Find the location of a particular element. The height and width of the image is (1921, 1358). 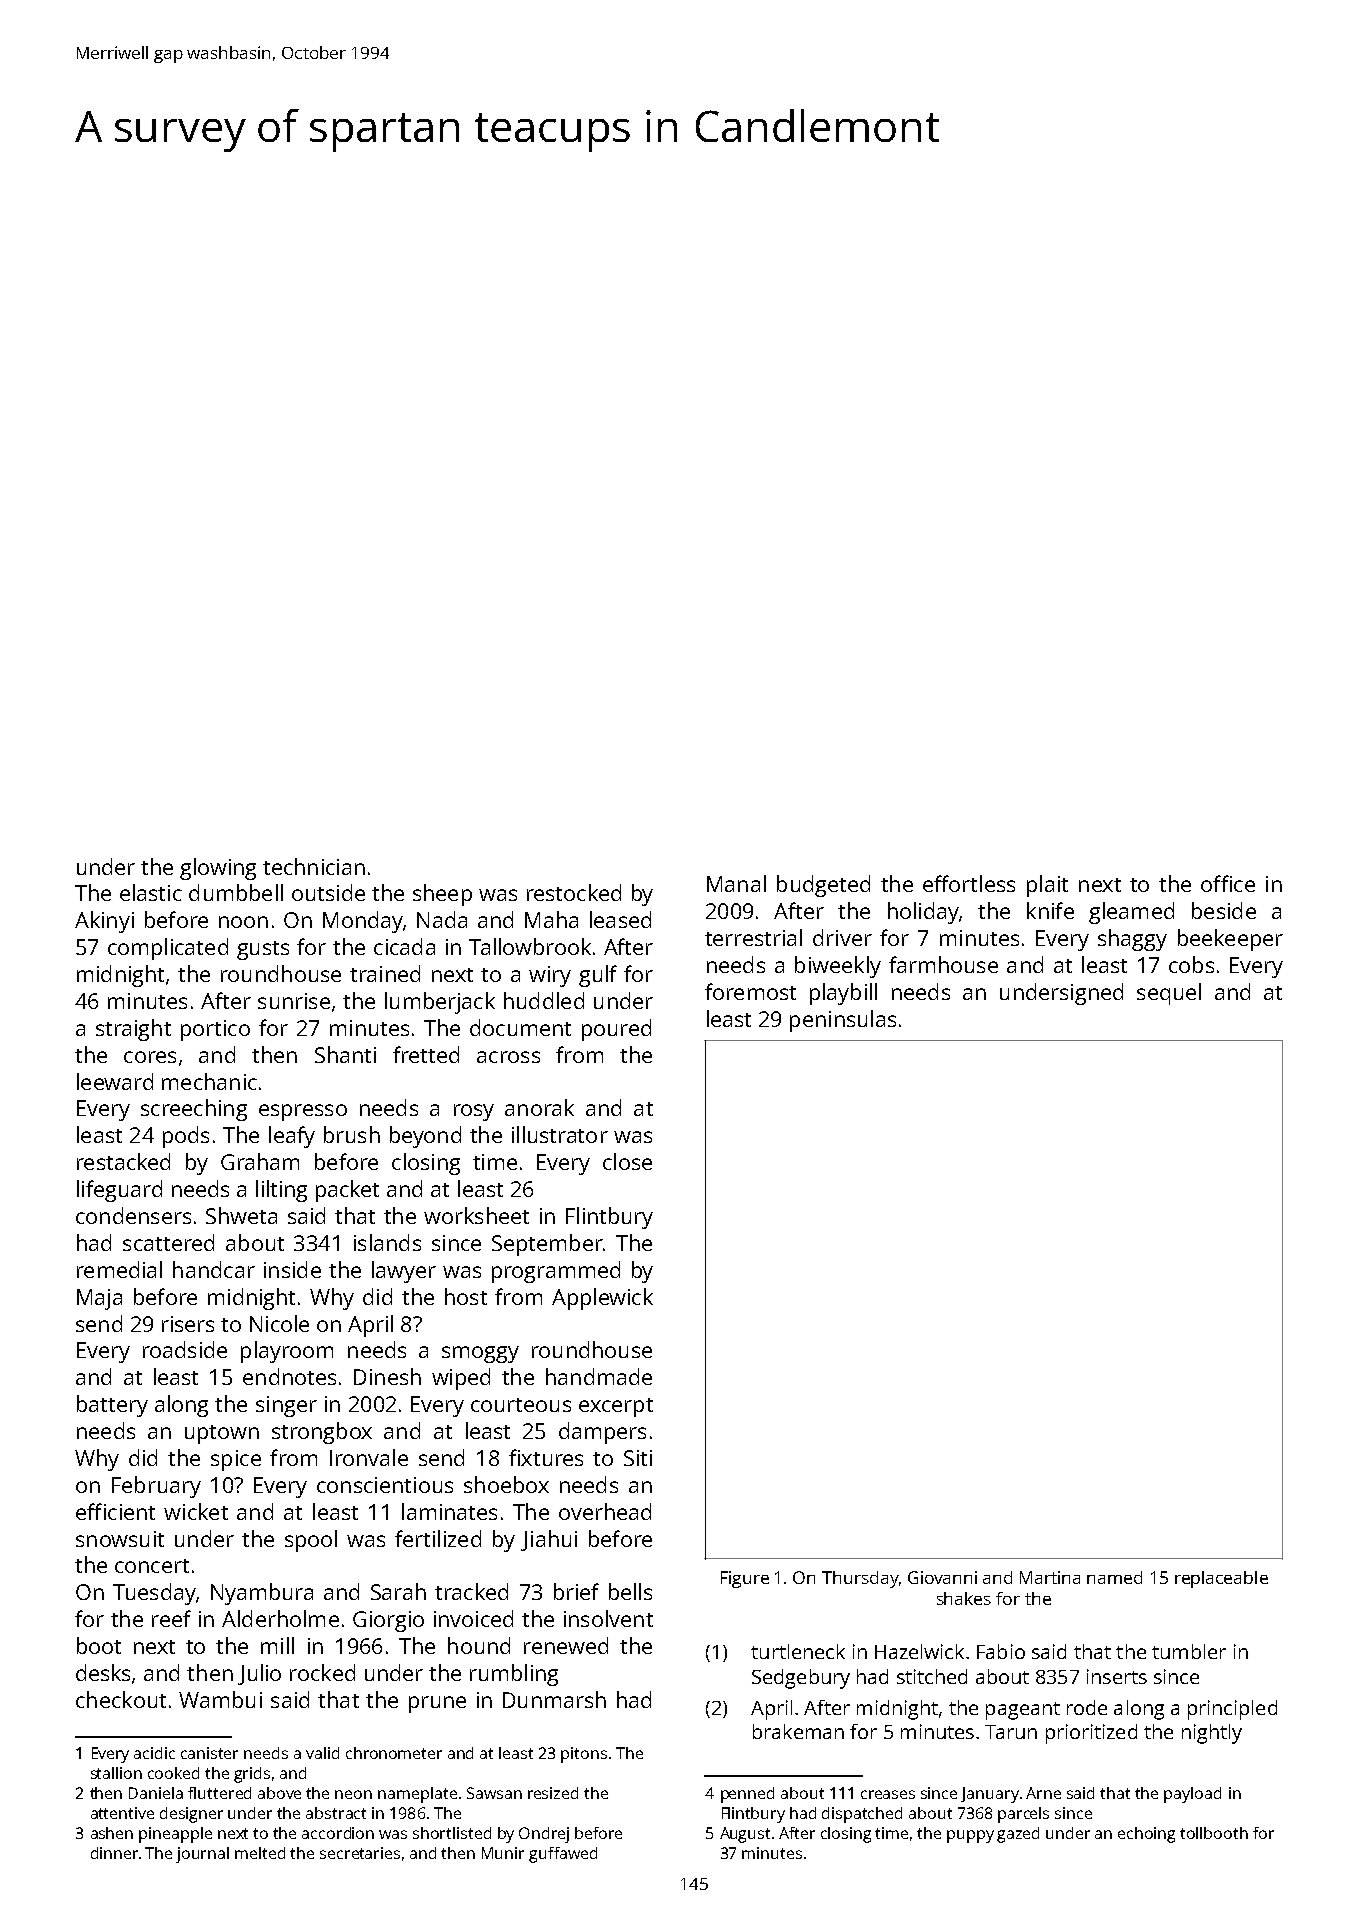

plait is located at coordinates (1047, 886).
